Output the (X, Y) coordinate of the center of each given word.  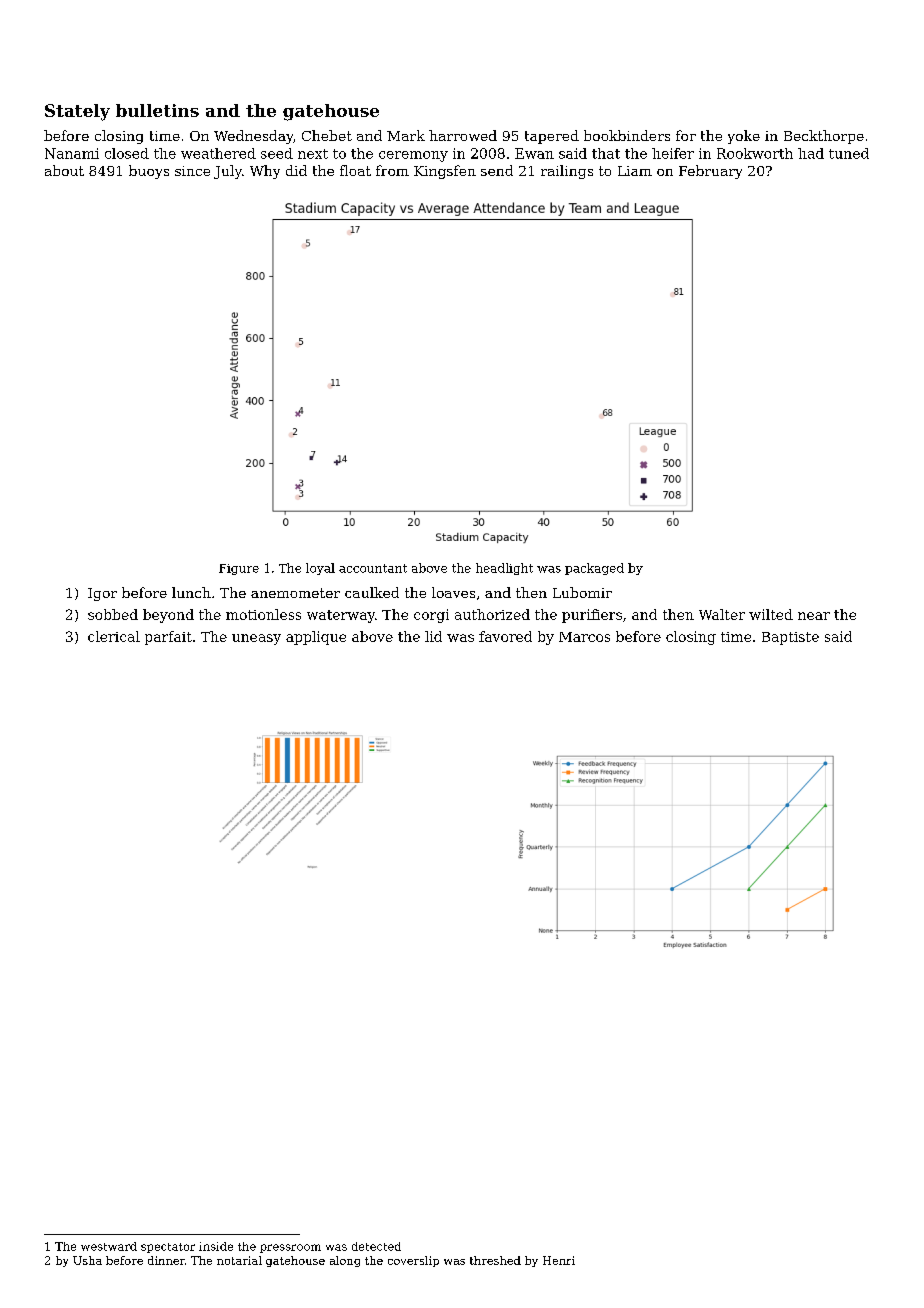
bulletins (157, 110)
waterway (341, 616)
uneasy (256, 639)
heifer (673, 153)
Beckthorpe (824, 137)
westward (109, 1246)
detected (376, 1246)
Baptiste (790, 638)
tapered (552, 137)
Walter (722, 614)
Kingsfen (445, 172)
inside (216, 1246)
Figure (239, 569)
